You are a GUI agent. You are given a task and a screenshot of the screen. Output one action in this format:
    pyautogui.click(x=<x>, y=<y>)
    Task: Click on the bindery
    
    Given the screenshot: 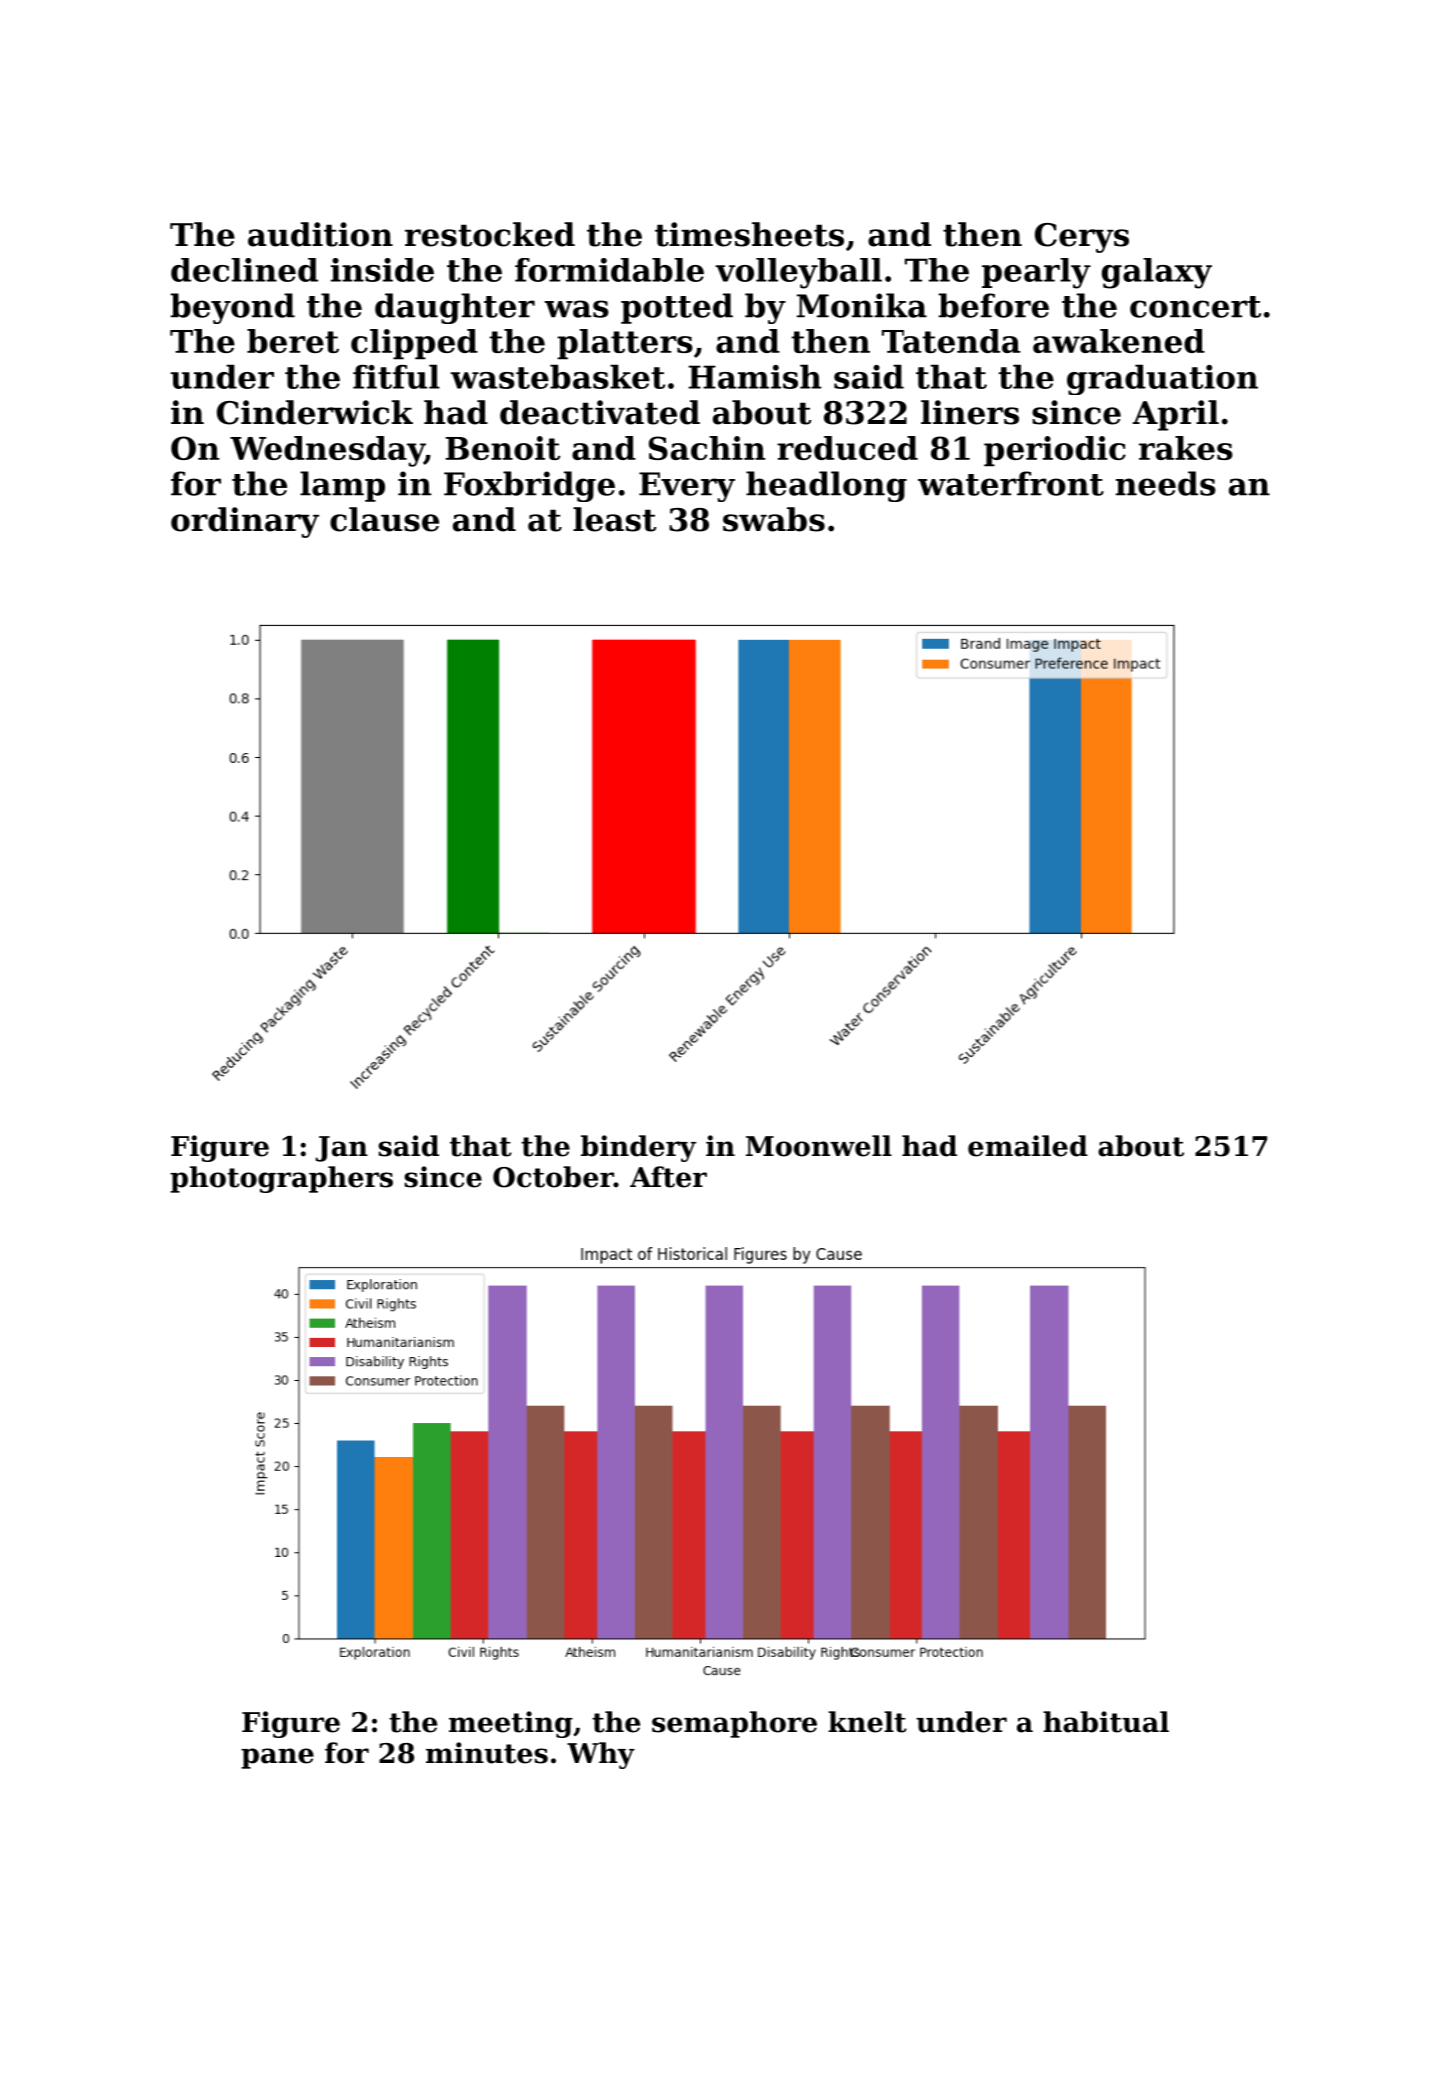 What is the action you would take?
    pyautogui.click(x=638, y=1148)
